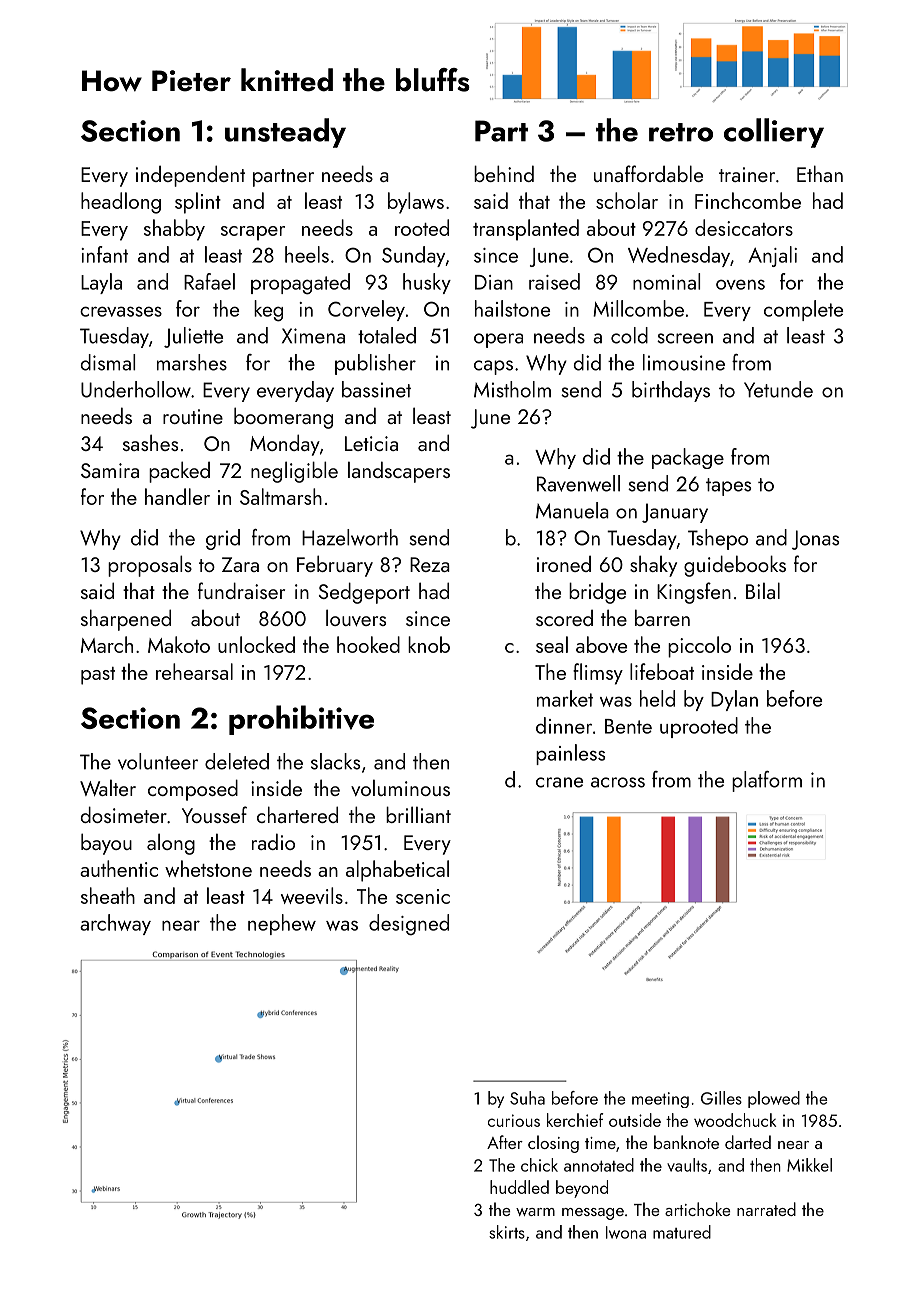 Image resolution: width=924 pixels, height=1314 pixels. Describe the element at coordinates (400, 788) in the document. I see `voluminous` at that location.
